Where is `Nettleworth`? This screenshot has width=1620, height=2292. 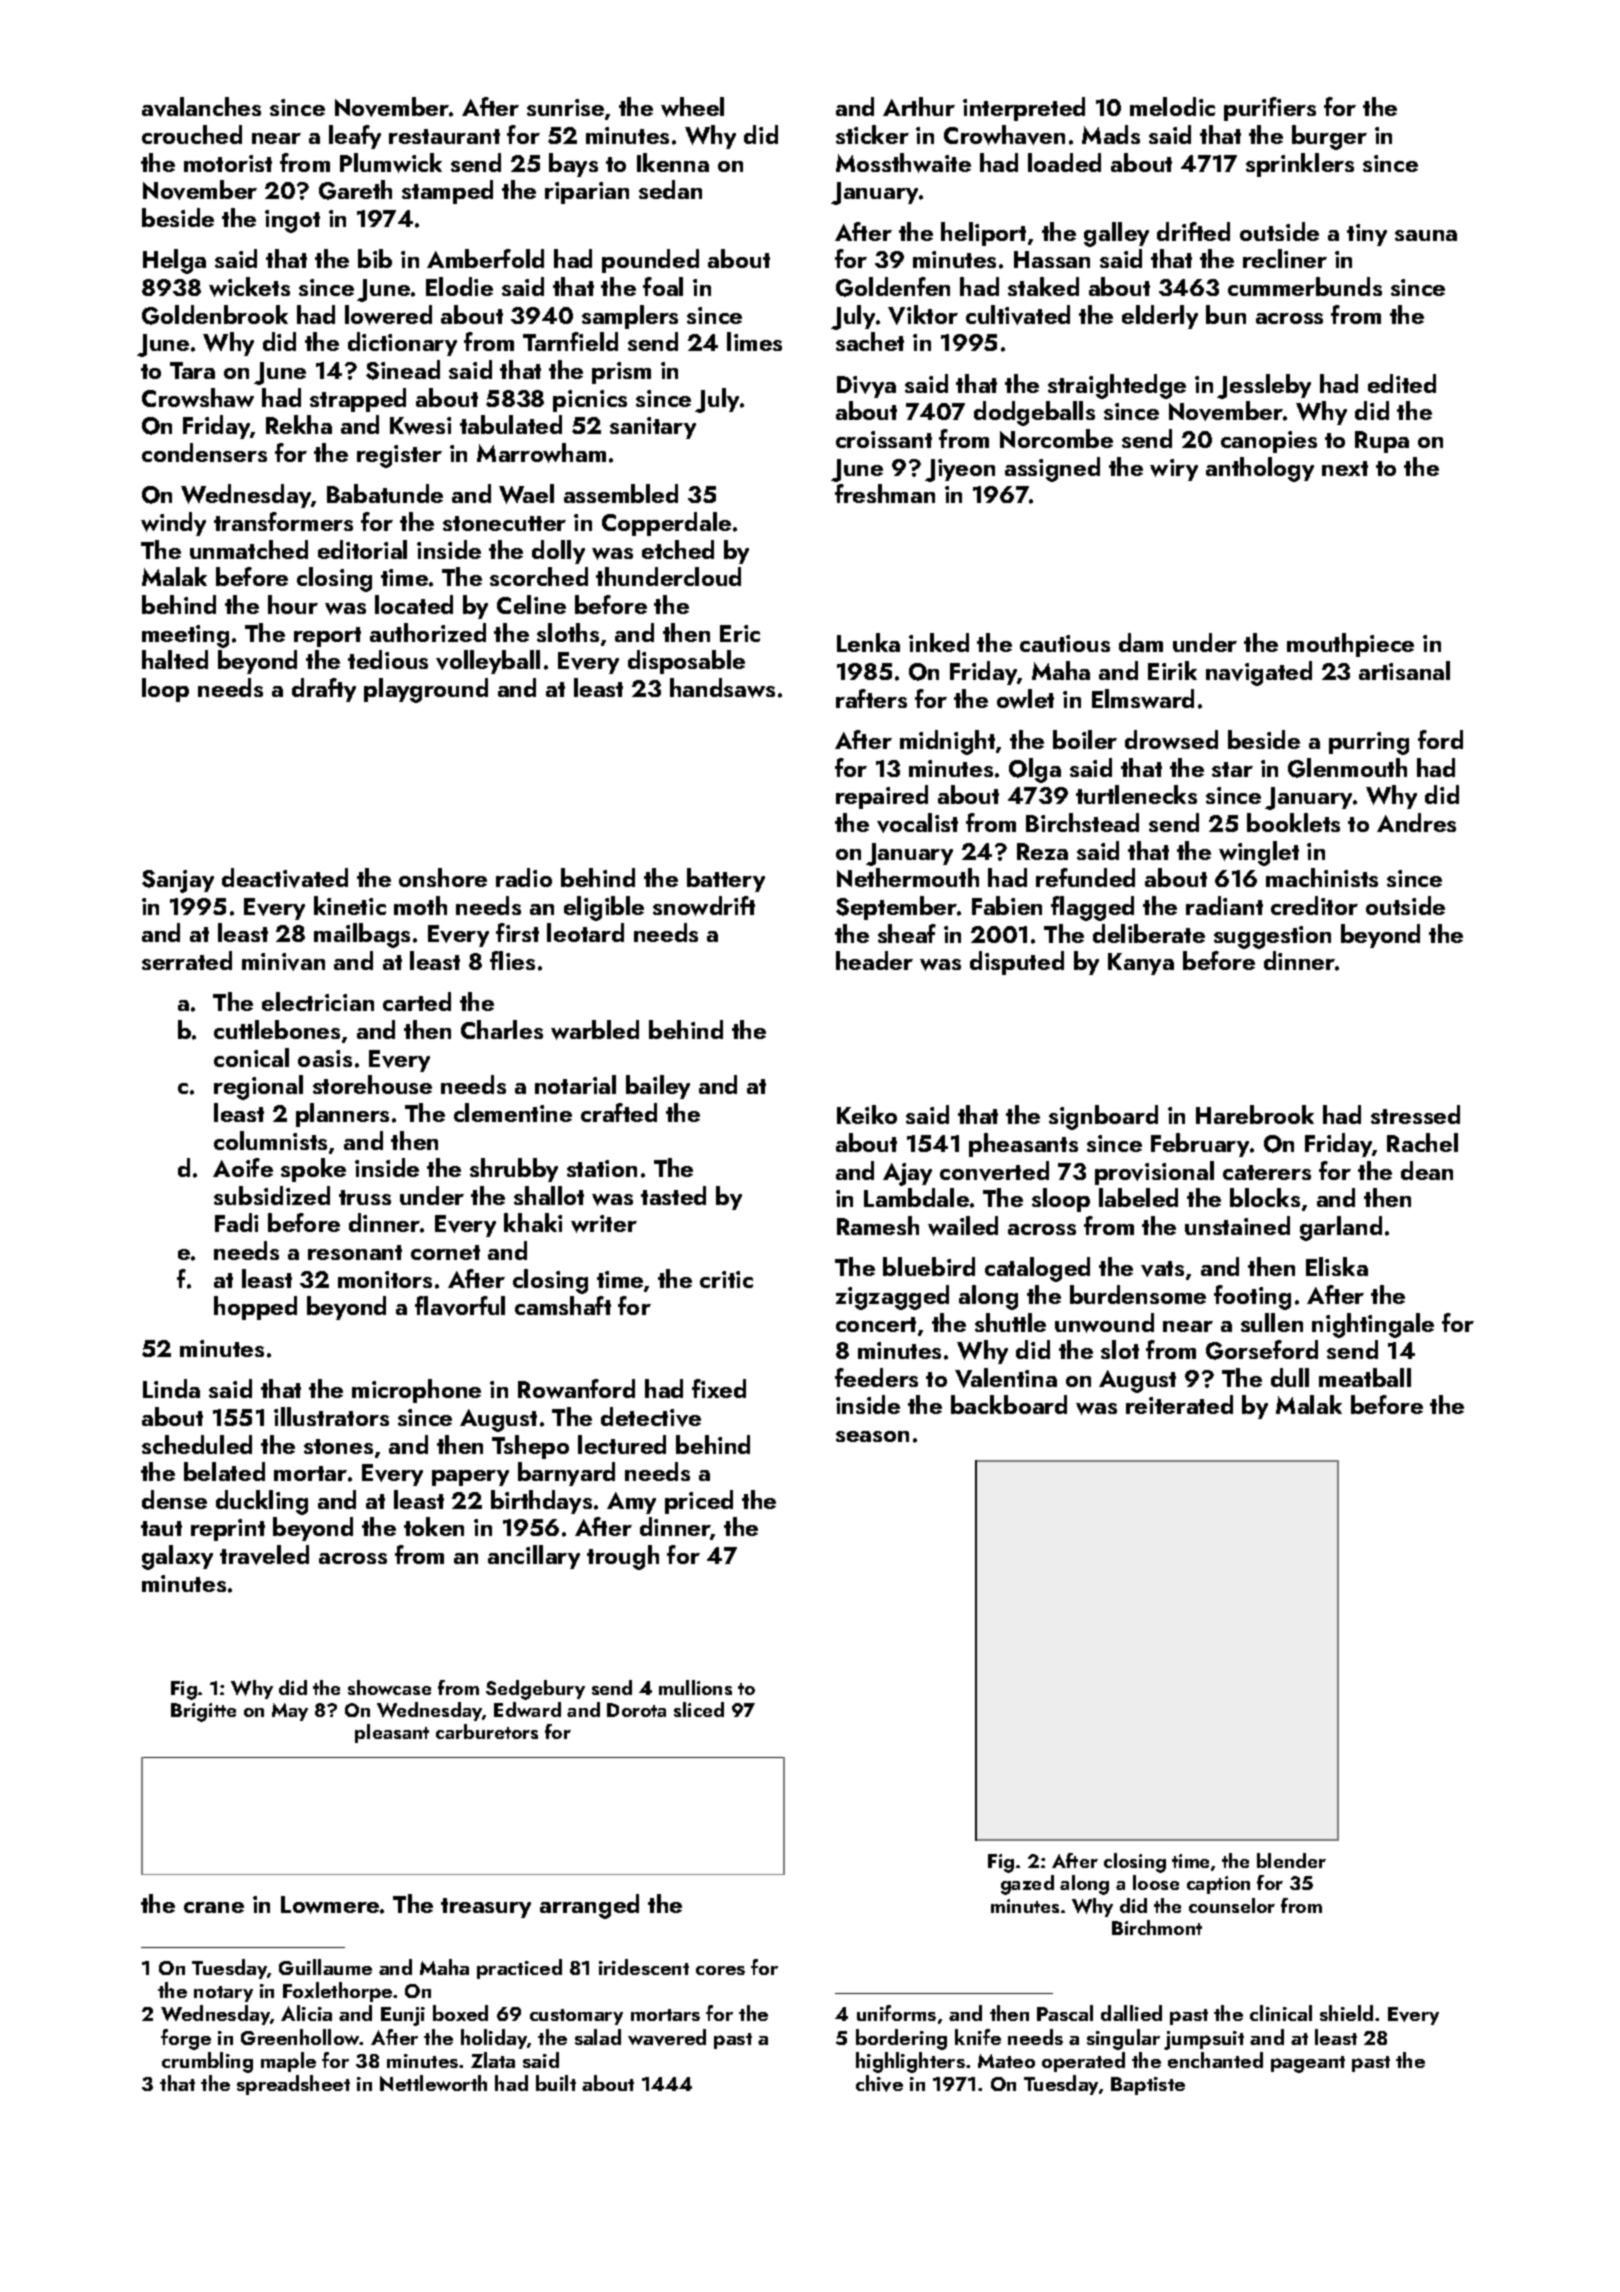
Nettleworth is located at coordinates (433, 2083).
